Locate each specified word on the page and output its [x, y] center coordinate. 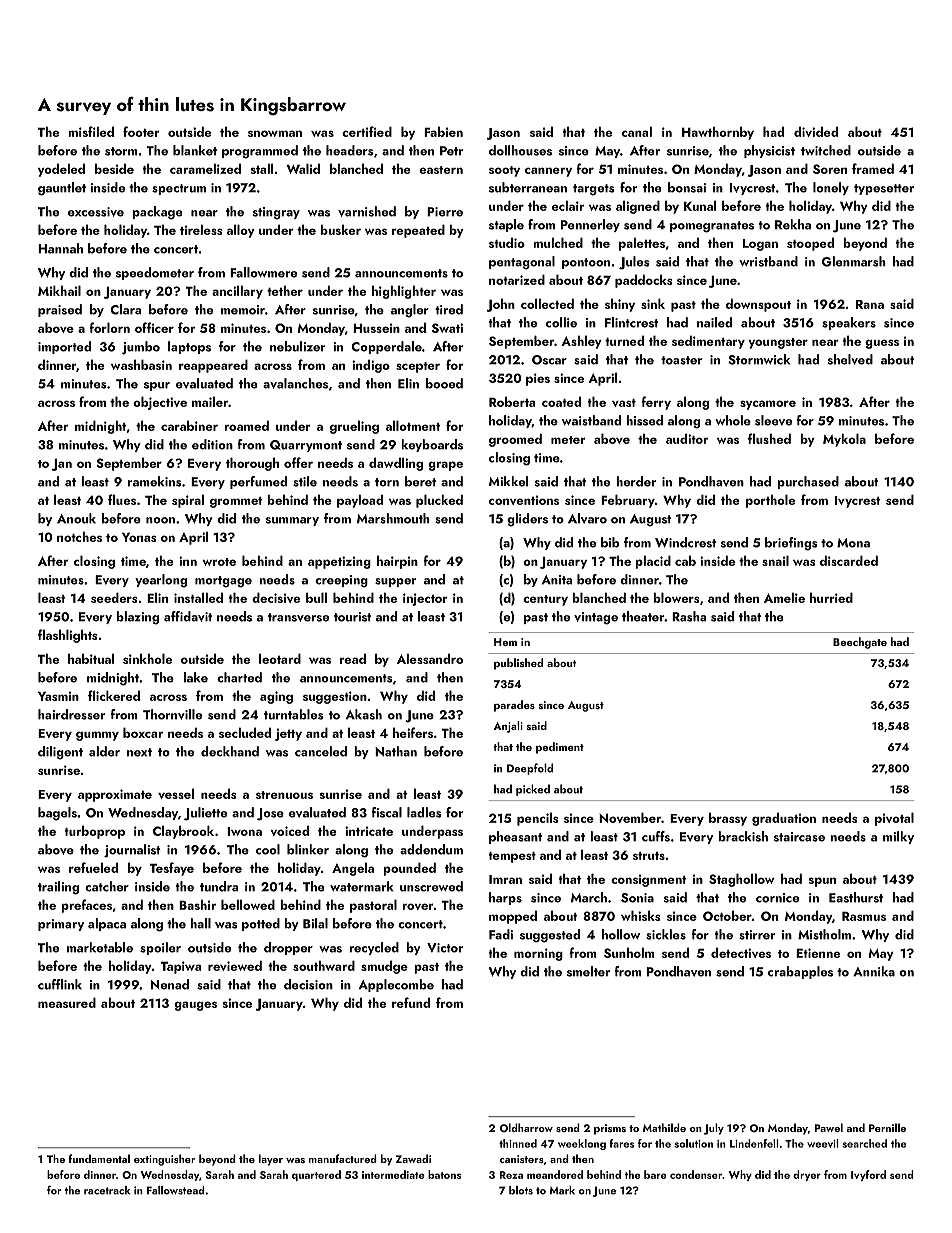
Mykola [844, 440]
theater [643, 616]
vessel [176, 793]
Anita [557, 580]
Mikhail [59, 290]
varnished [367, 211]
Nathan [396, 751]
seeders [114, 597]
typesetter [884, 189]
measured [67, 1002]
